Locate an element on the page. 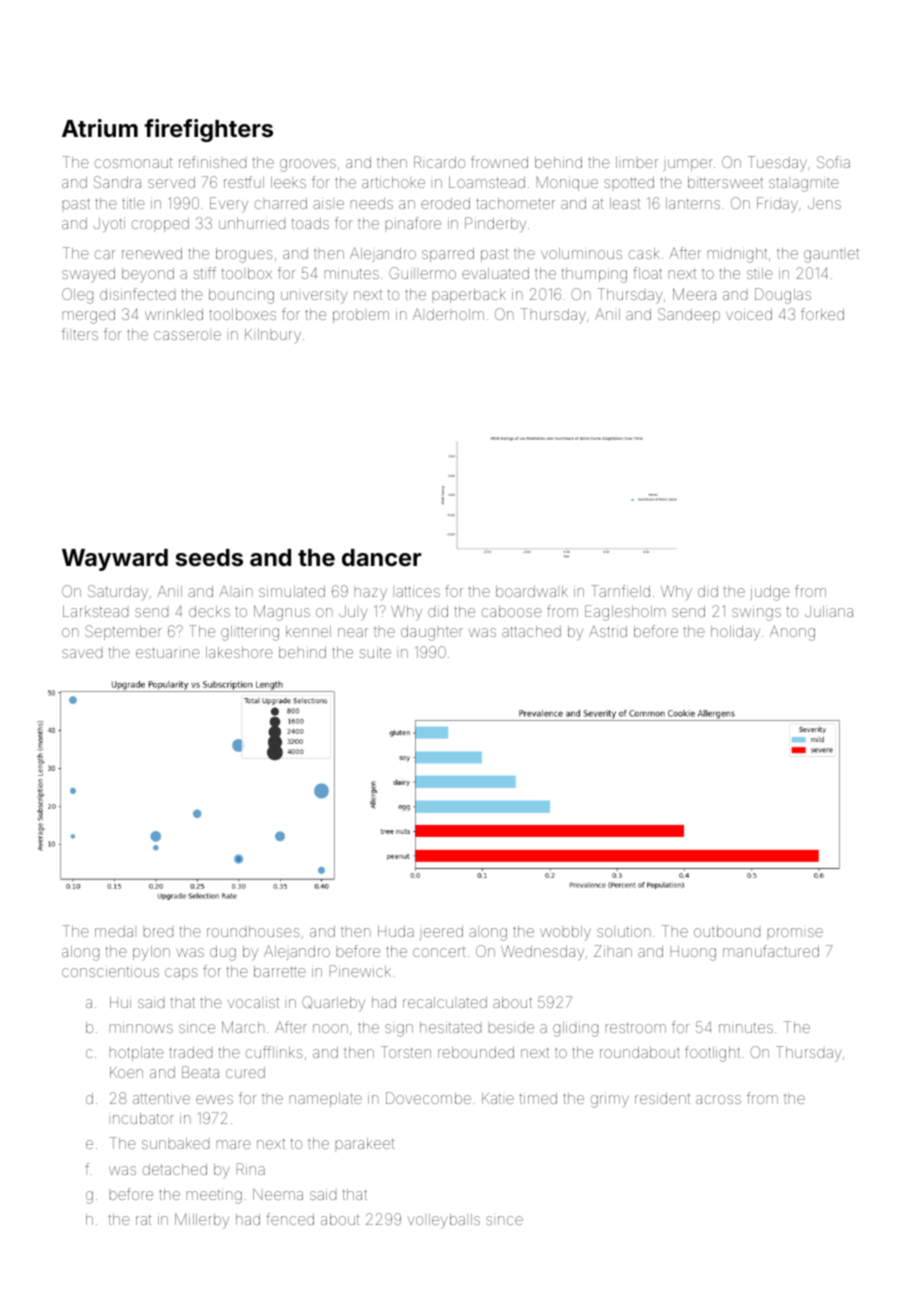 This document has width=924, height=1308. estuarine is located at coordinates (168, 652).
